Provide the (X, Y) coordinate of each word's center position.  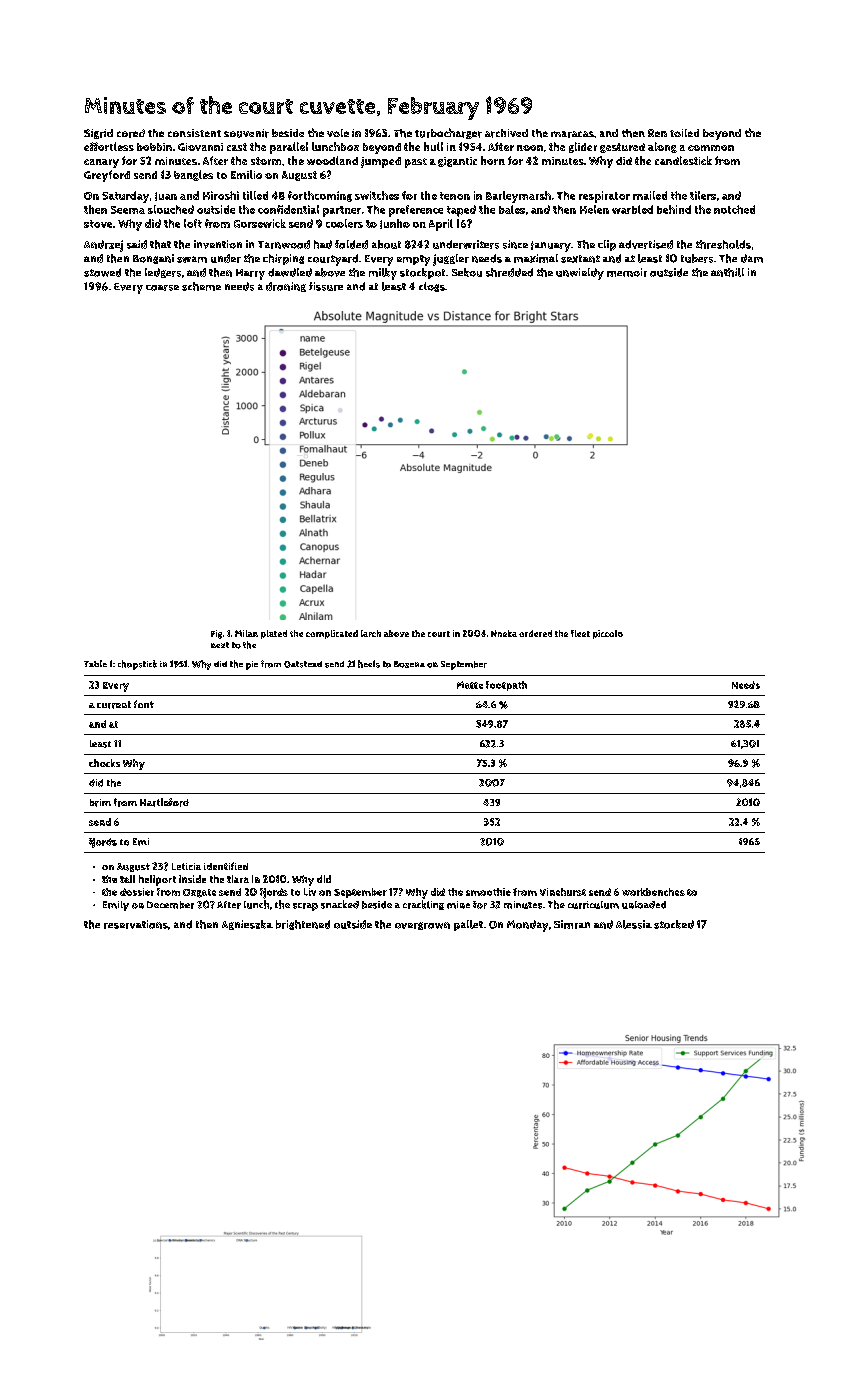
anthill (727, 272)
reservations (136, 924)
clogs (432, 287)
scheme (201, 286)
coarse (162, 288)
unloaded (644, 905)
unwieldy (580, 274)
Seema (128, 210)
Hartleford (164, 802)
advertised (646, 244)
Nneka (504, 633)
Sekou (467, 272)
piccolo (608, 634)
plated (274, 634)
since (515, 244)
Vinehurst (563, 892)
